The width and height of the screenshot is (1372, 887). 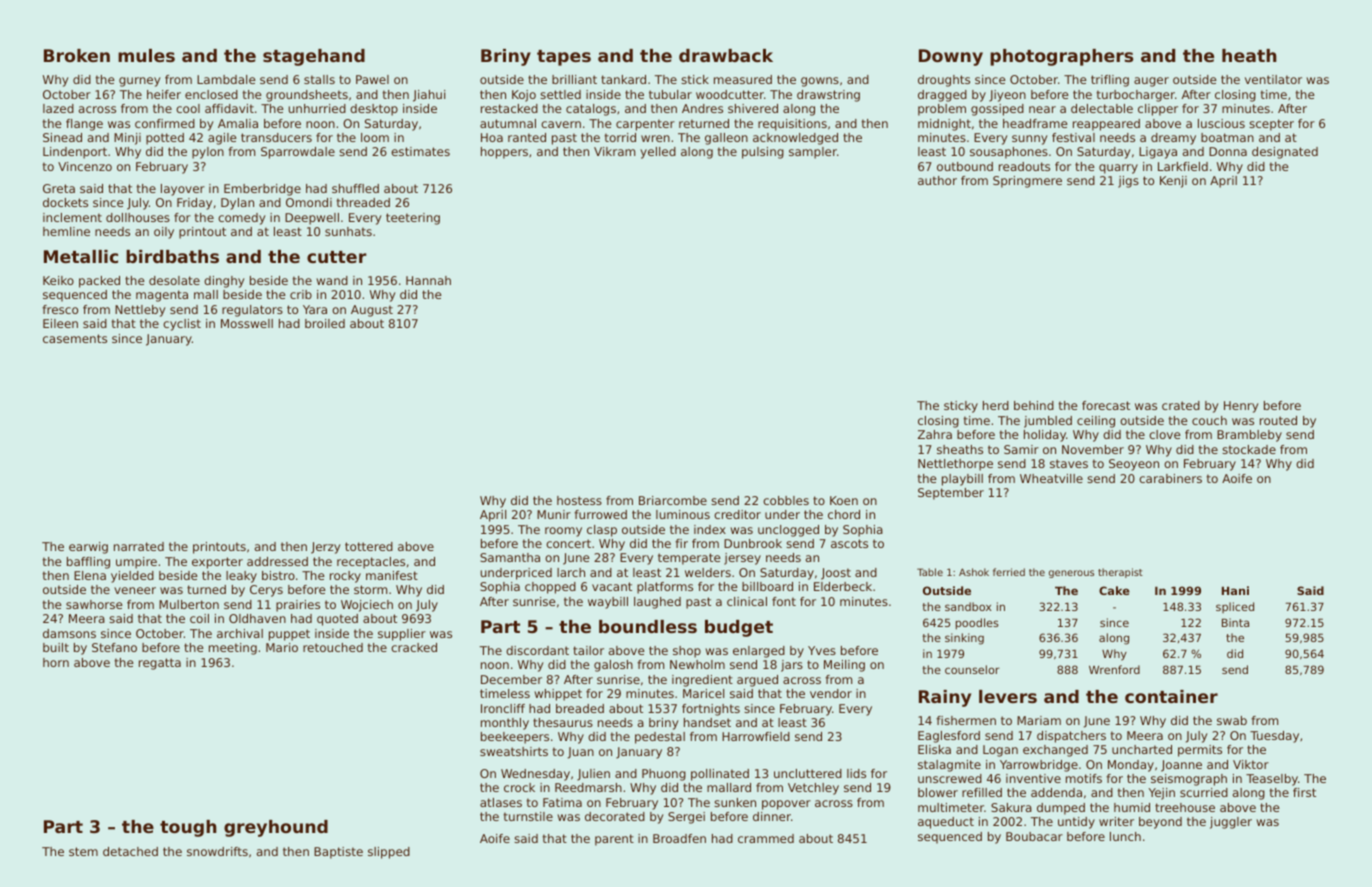 What do you see at coordinates (951, 57) in the screenshot?
I see `Downy` at bounding box center [951, 57].
